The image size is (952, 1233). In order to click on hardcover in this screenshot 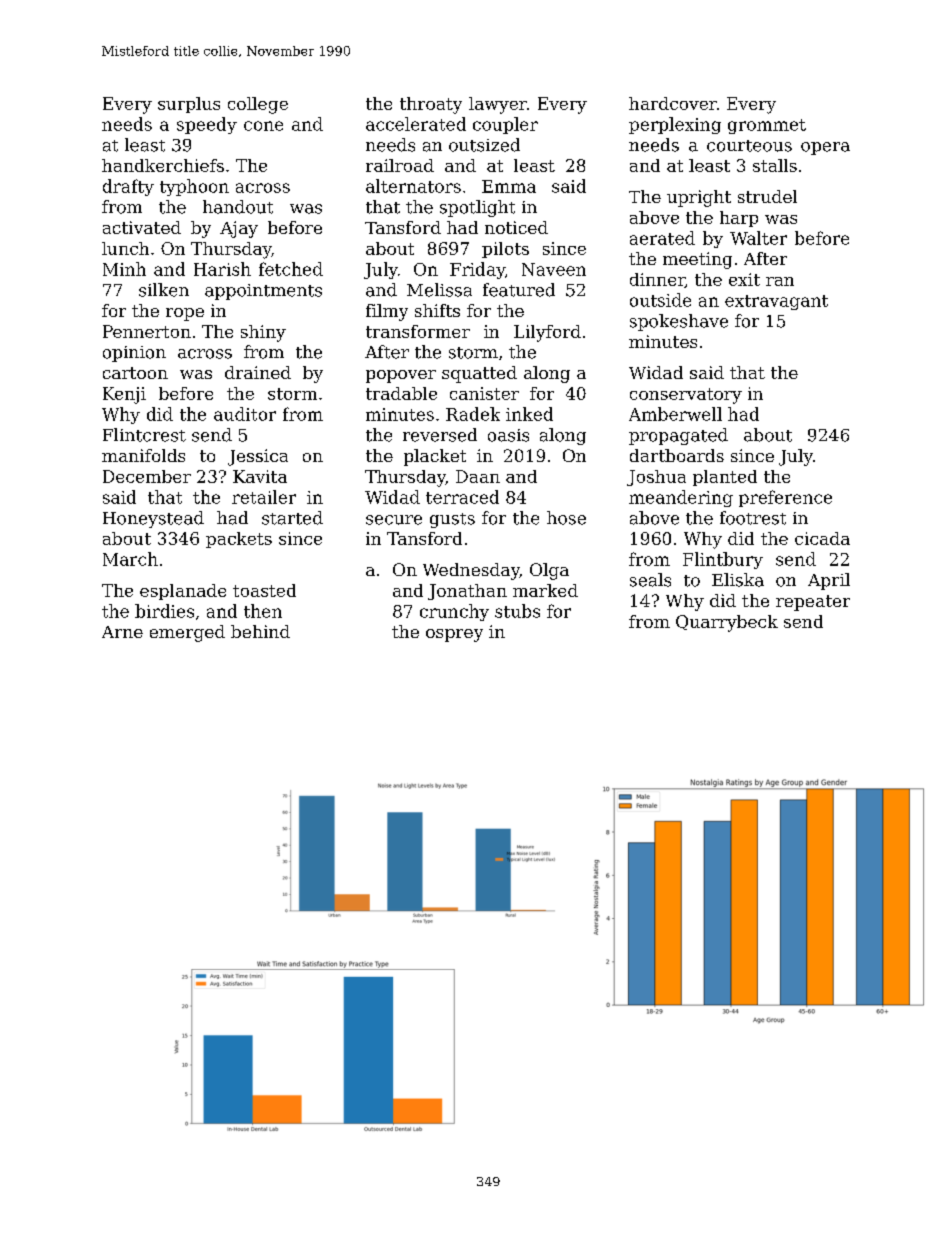, I will do `click(673, 103)`.
